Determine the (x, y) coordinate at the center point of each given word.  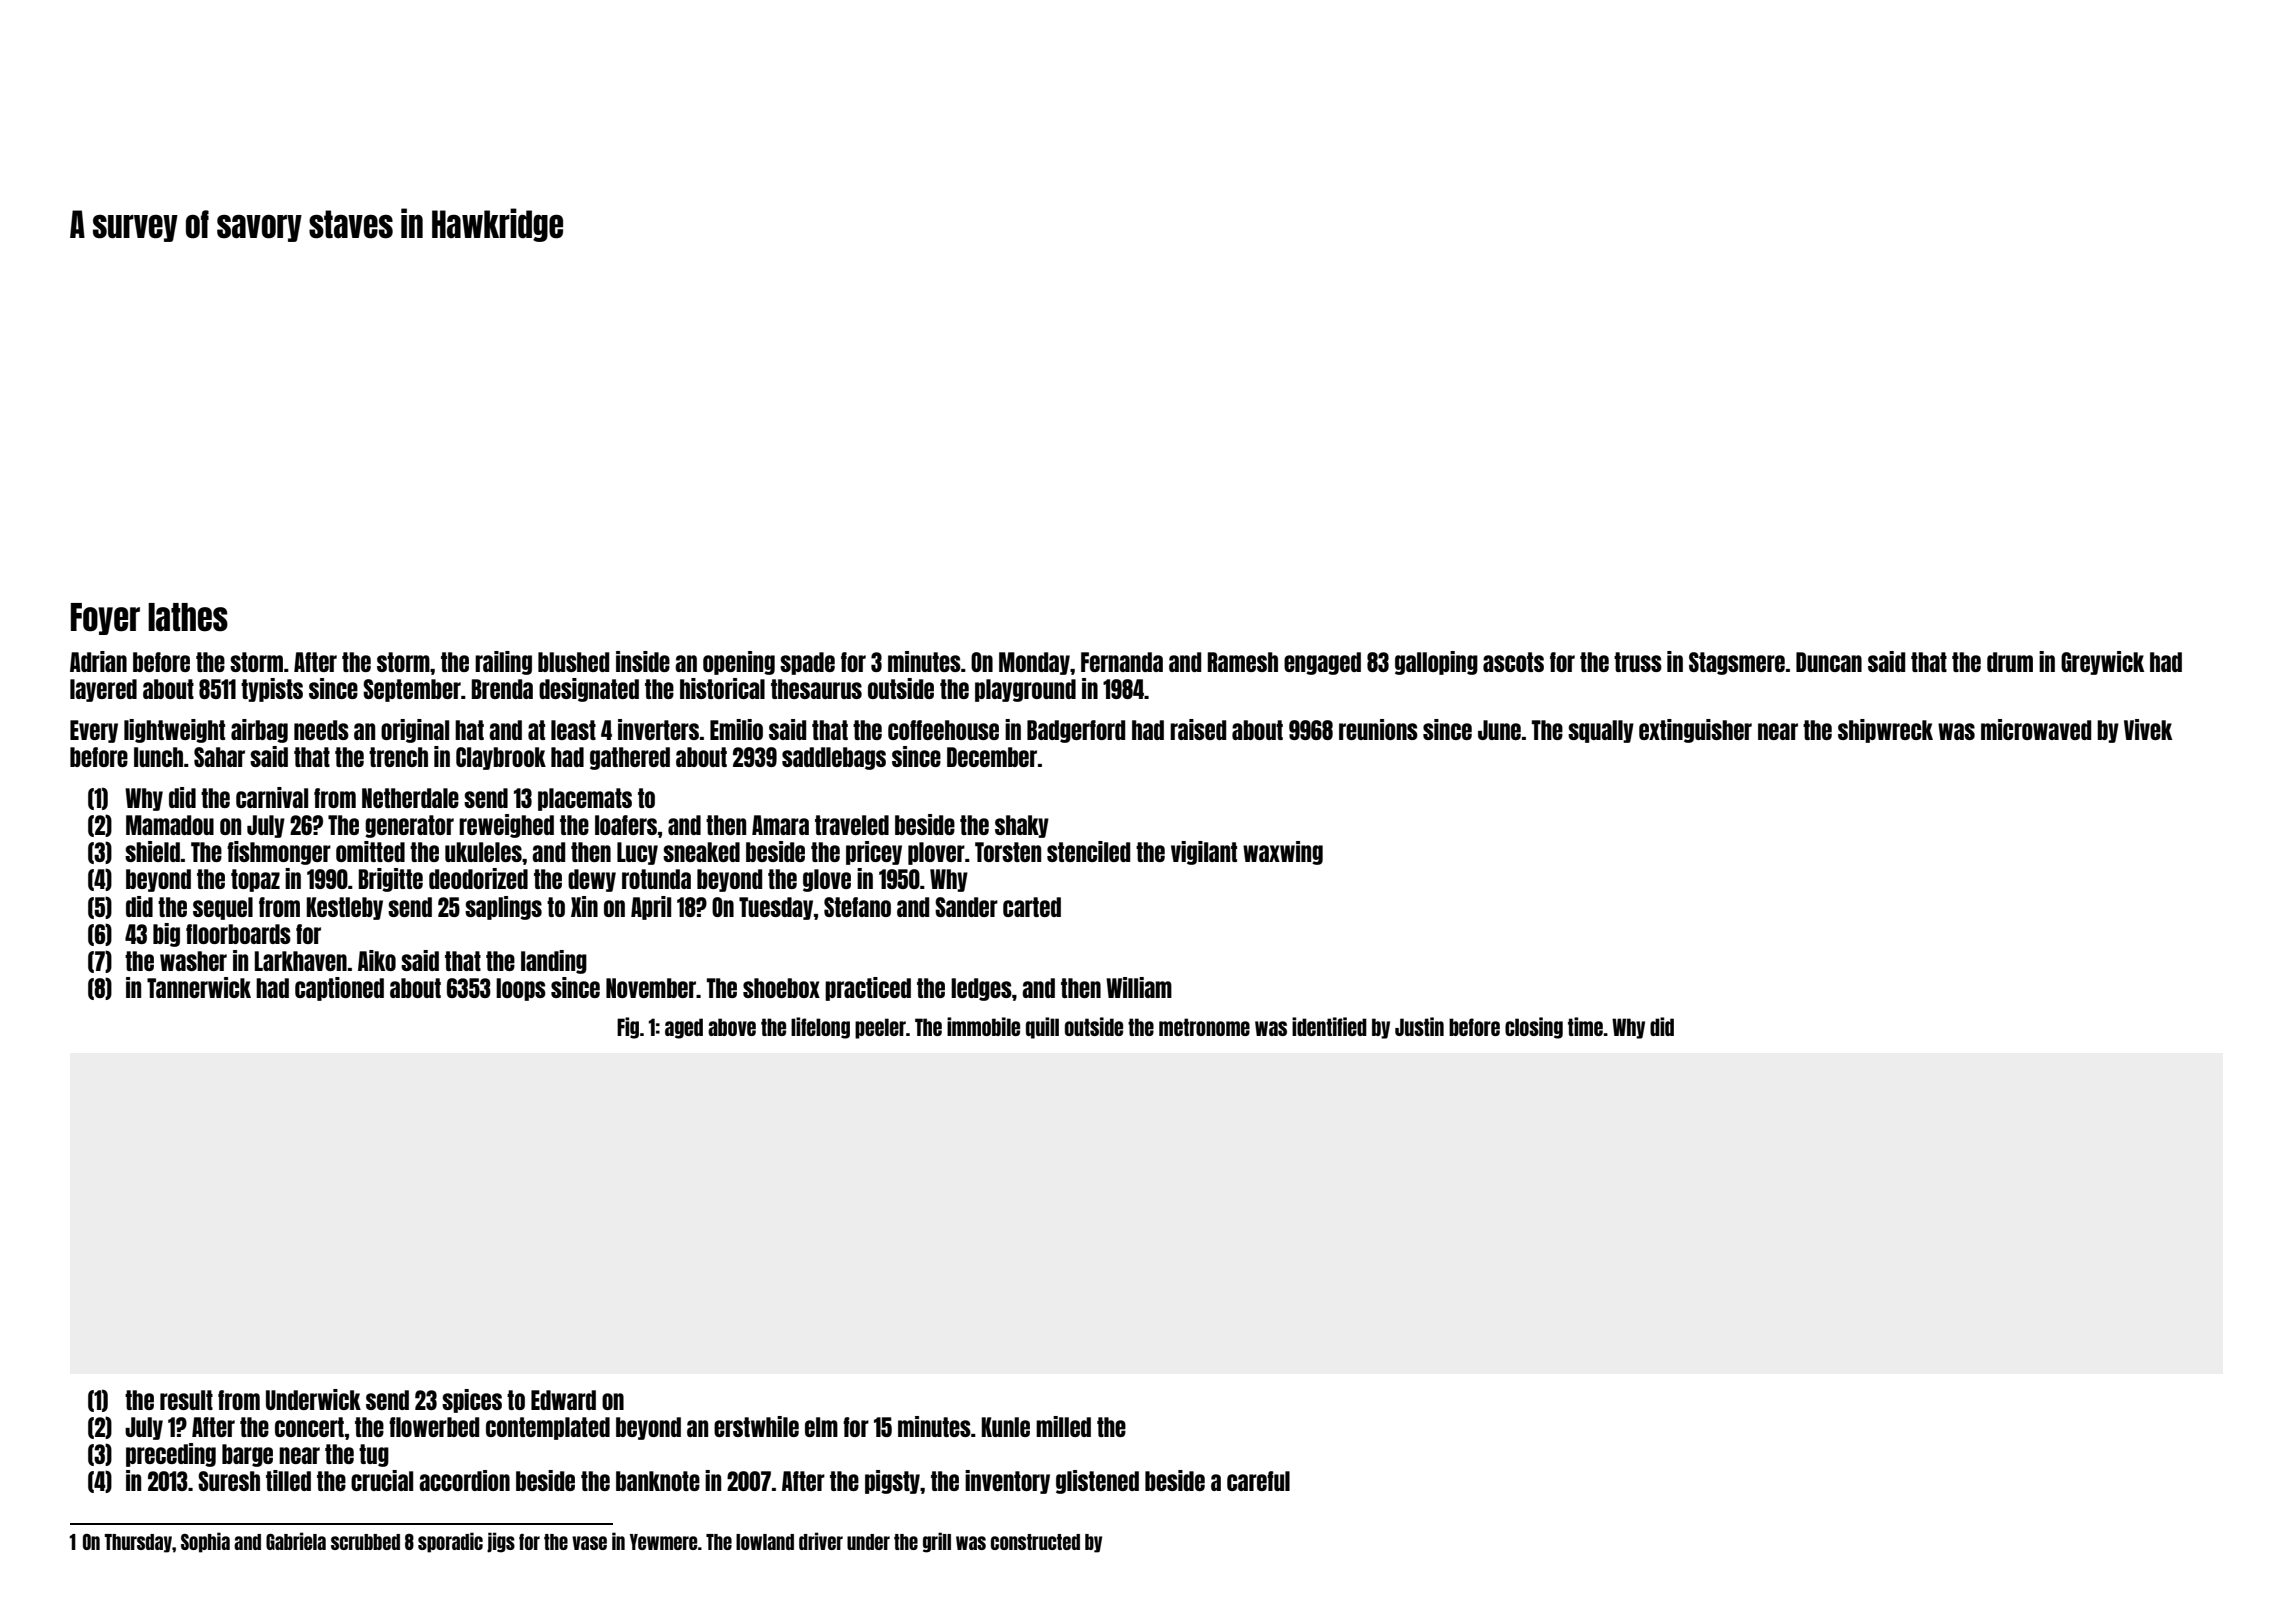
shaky (1022, 826)
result (186, 1400)
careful (1258, 1481)
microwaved (2036, 729)
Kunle (1006, 1427)
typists (272, 690)
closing (1534, 1028)
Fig (628, 1028)
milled (1063, 1426)
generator (409, 826)
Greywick (2102, 663)
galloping (1436, 663)
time (1585, 1026)
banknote (658, 1481)
